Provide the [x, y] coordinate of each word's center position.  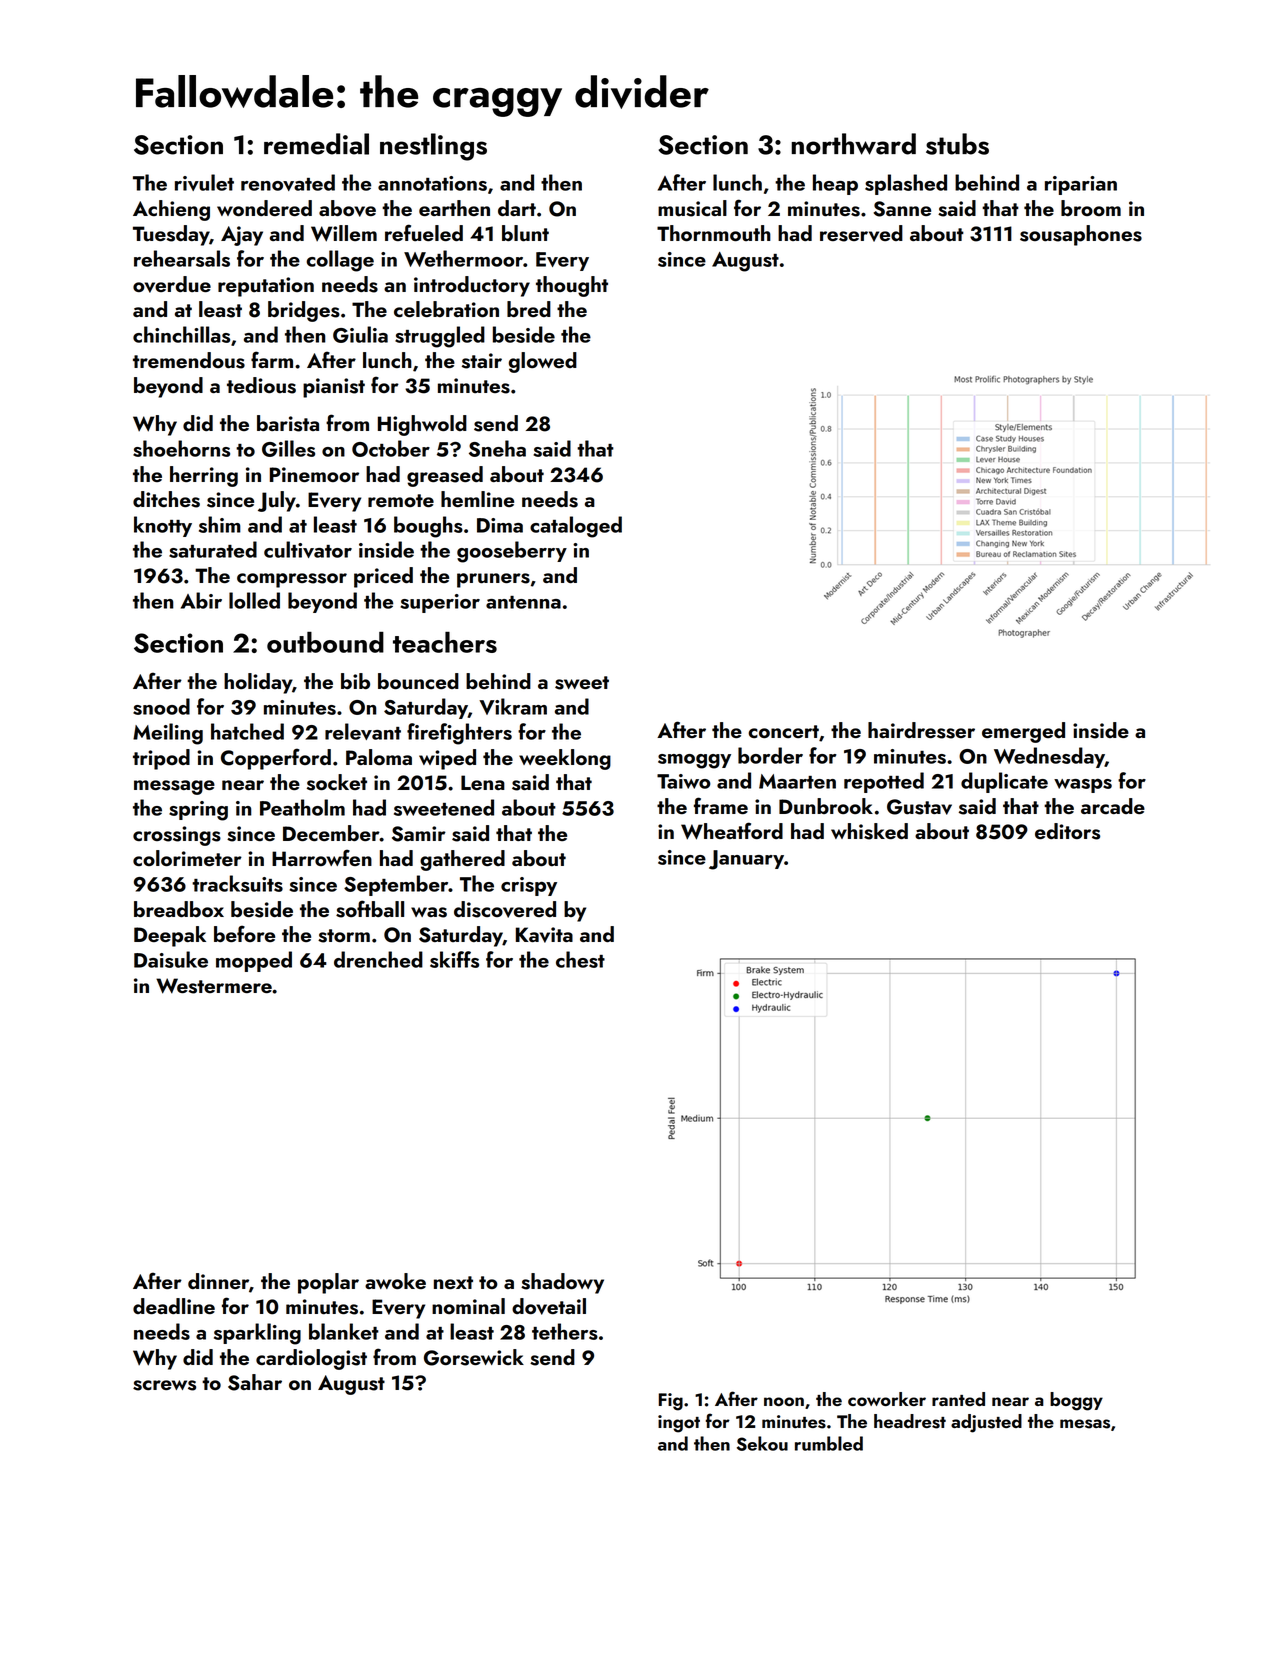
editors [1067, 831]
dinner [218, 1281]
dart [517, 208]
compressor [292, 580]
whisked [869, 831]
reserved [861, 233]
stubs [957, 144]
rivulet [204, 182]
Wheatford [732, 831]
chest [580, 959]
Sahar [255, 1382]
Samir [419, 834]
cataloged [576, 527]
